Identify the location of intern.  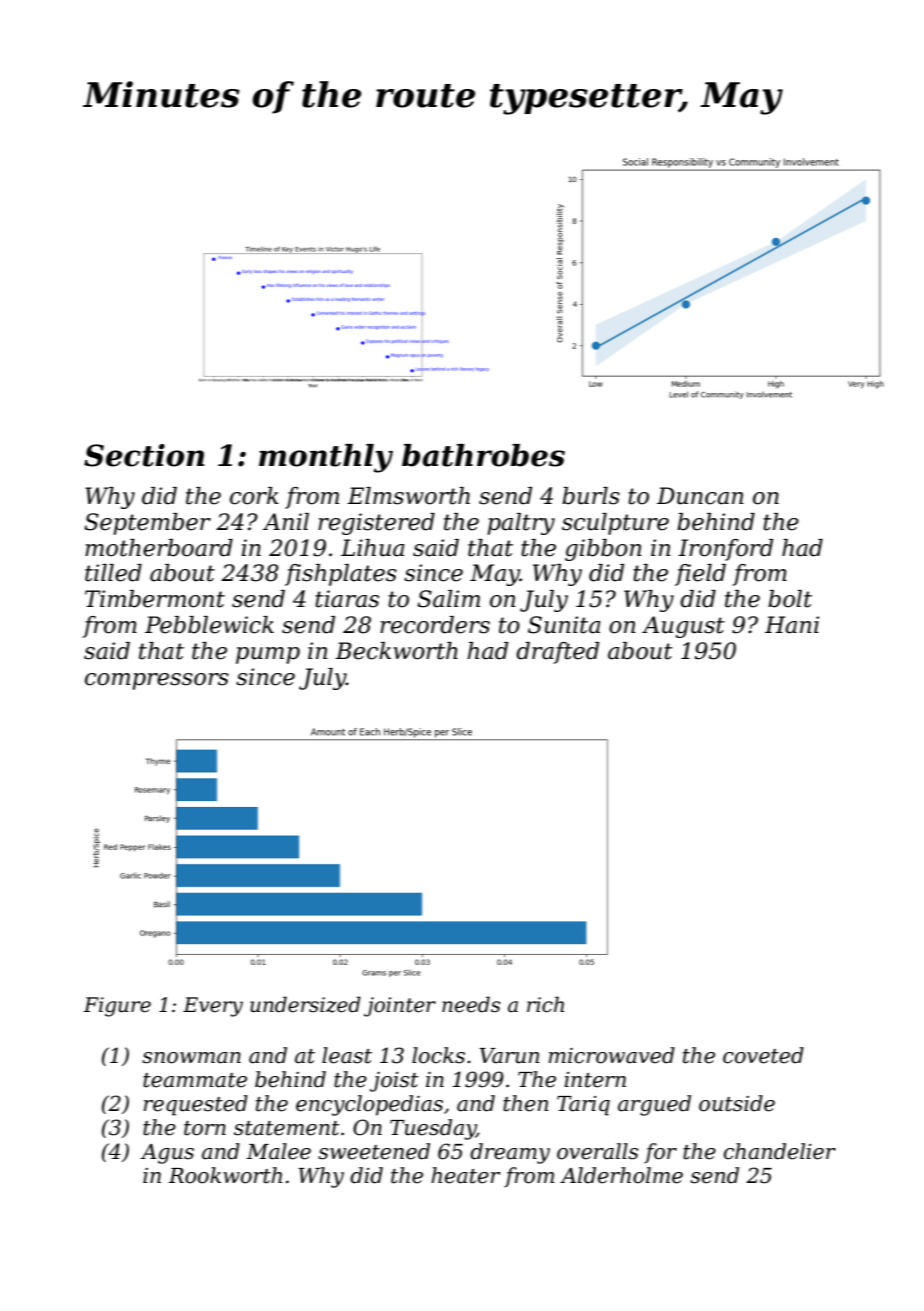
(595, 1080).
